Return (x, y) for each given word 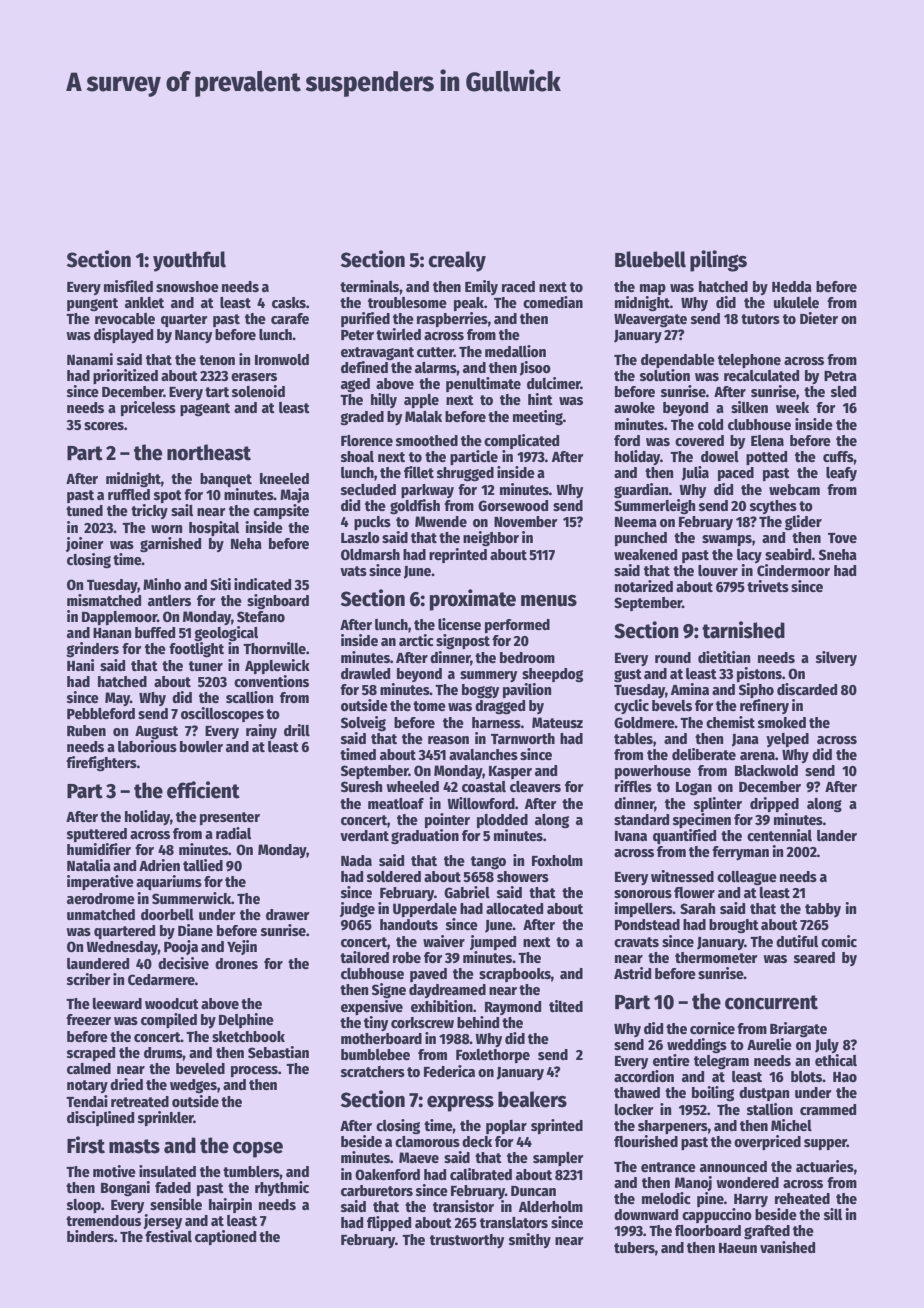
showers (523, 876)
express (460, 1104)
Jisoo (535, 368)
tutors (760, 319)
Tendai (87, 1101)
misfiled (128, 286)
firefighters (101, 764)
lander (837, 835)
